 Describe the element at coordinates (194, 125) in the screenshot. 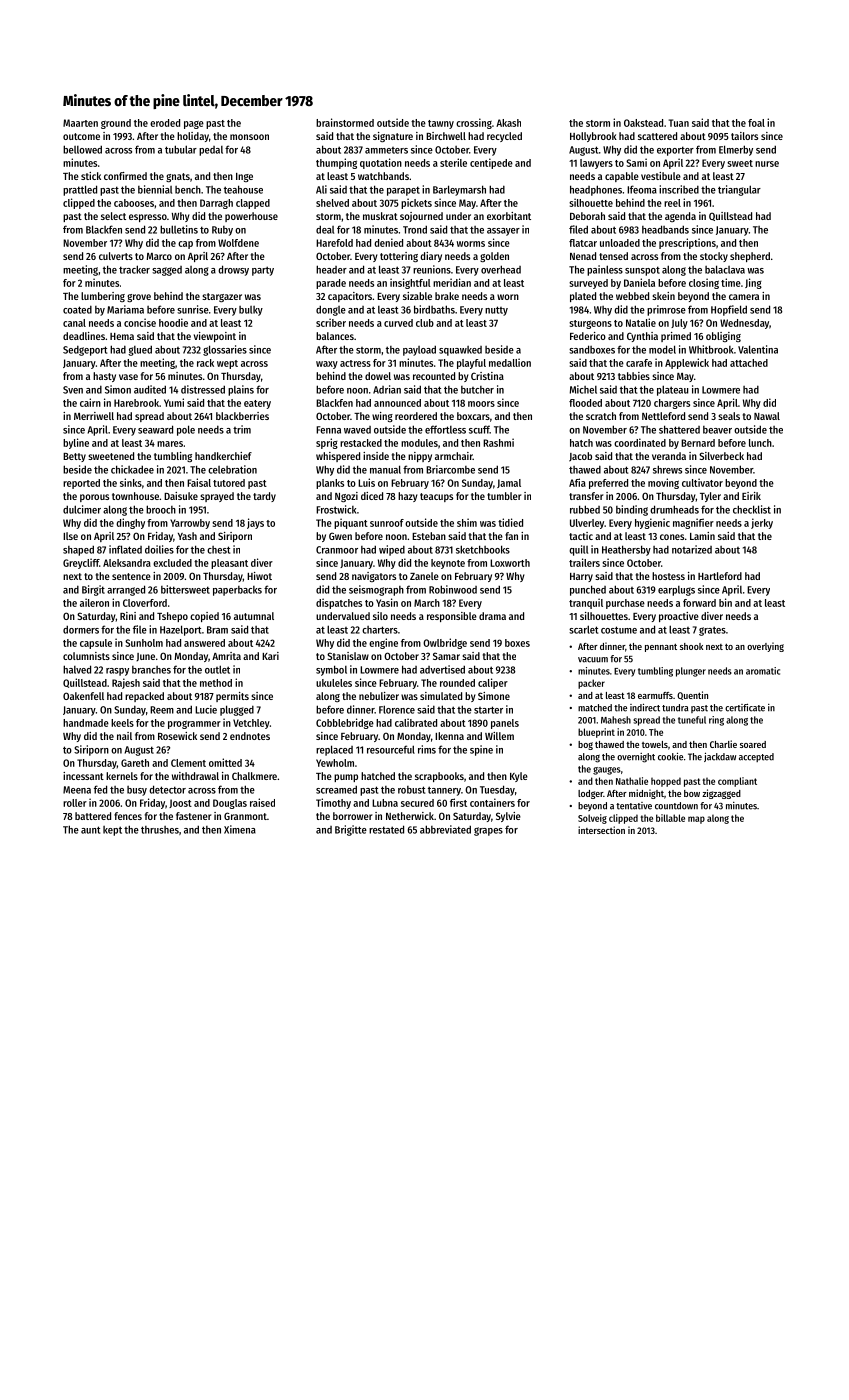

I see `page` at that location.
